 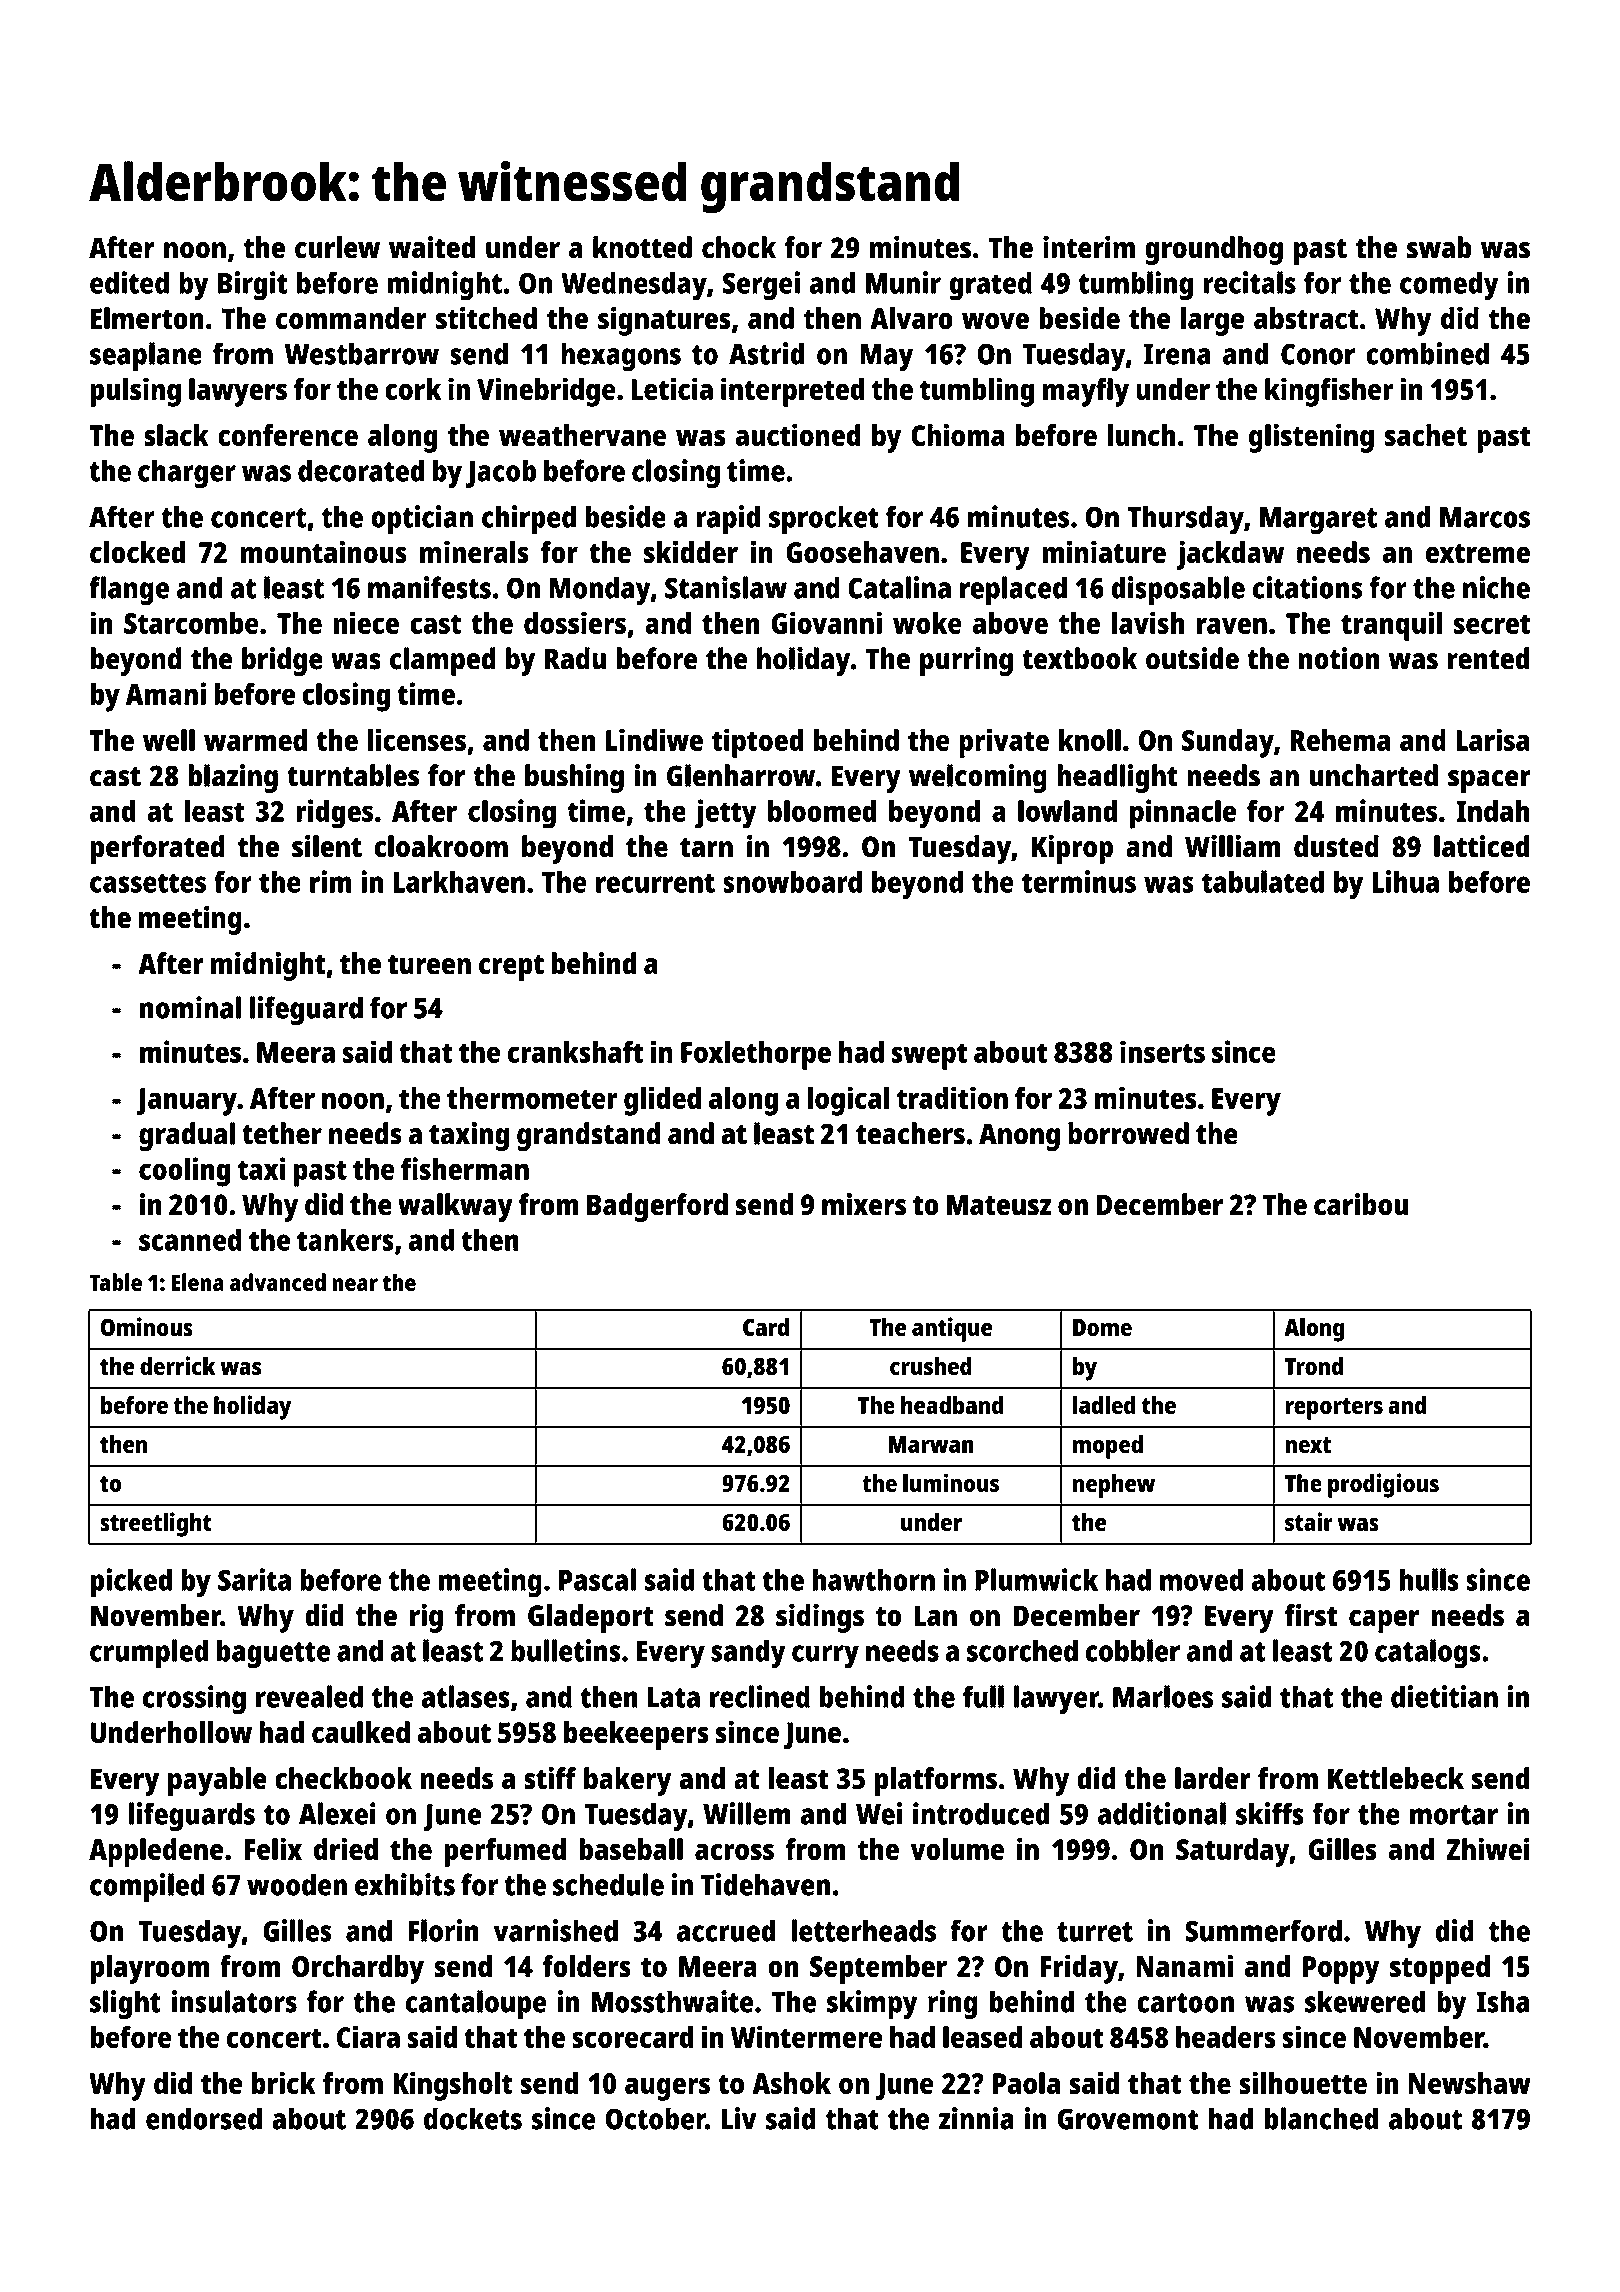 What do you see at coordinates (1079, 1969) in the document?
I see `Friday` at bounding box center [1079, 1969].
